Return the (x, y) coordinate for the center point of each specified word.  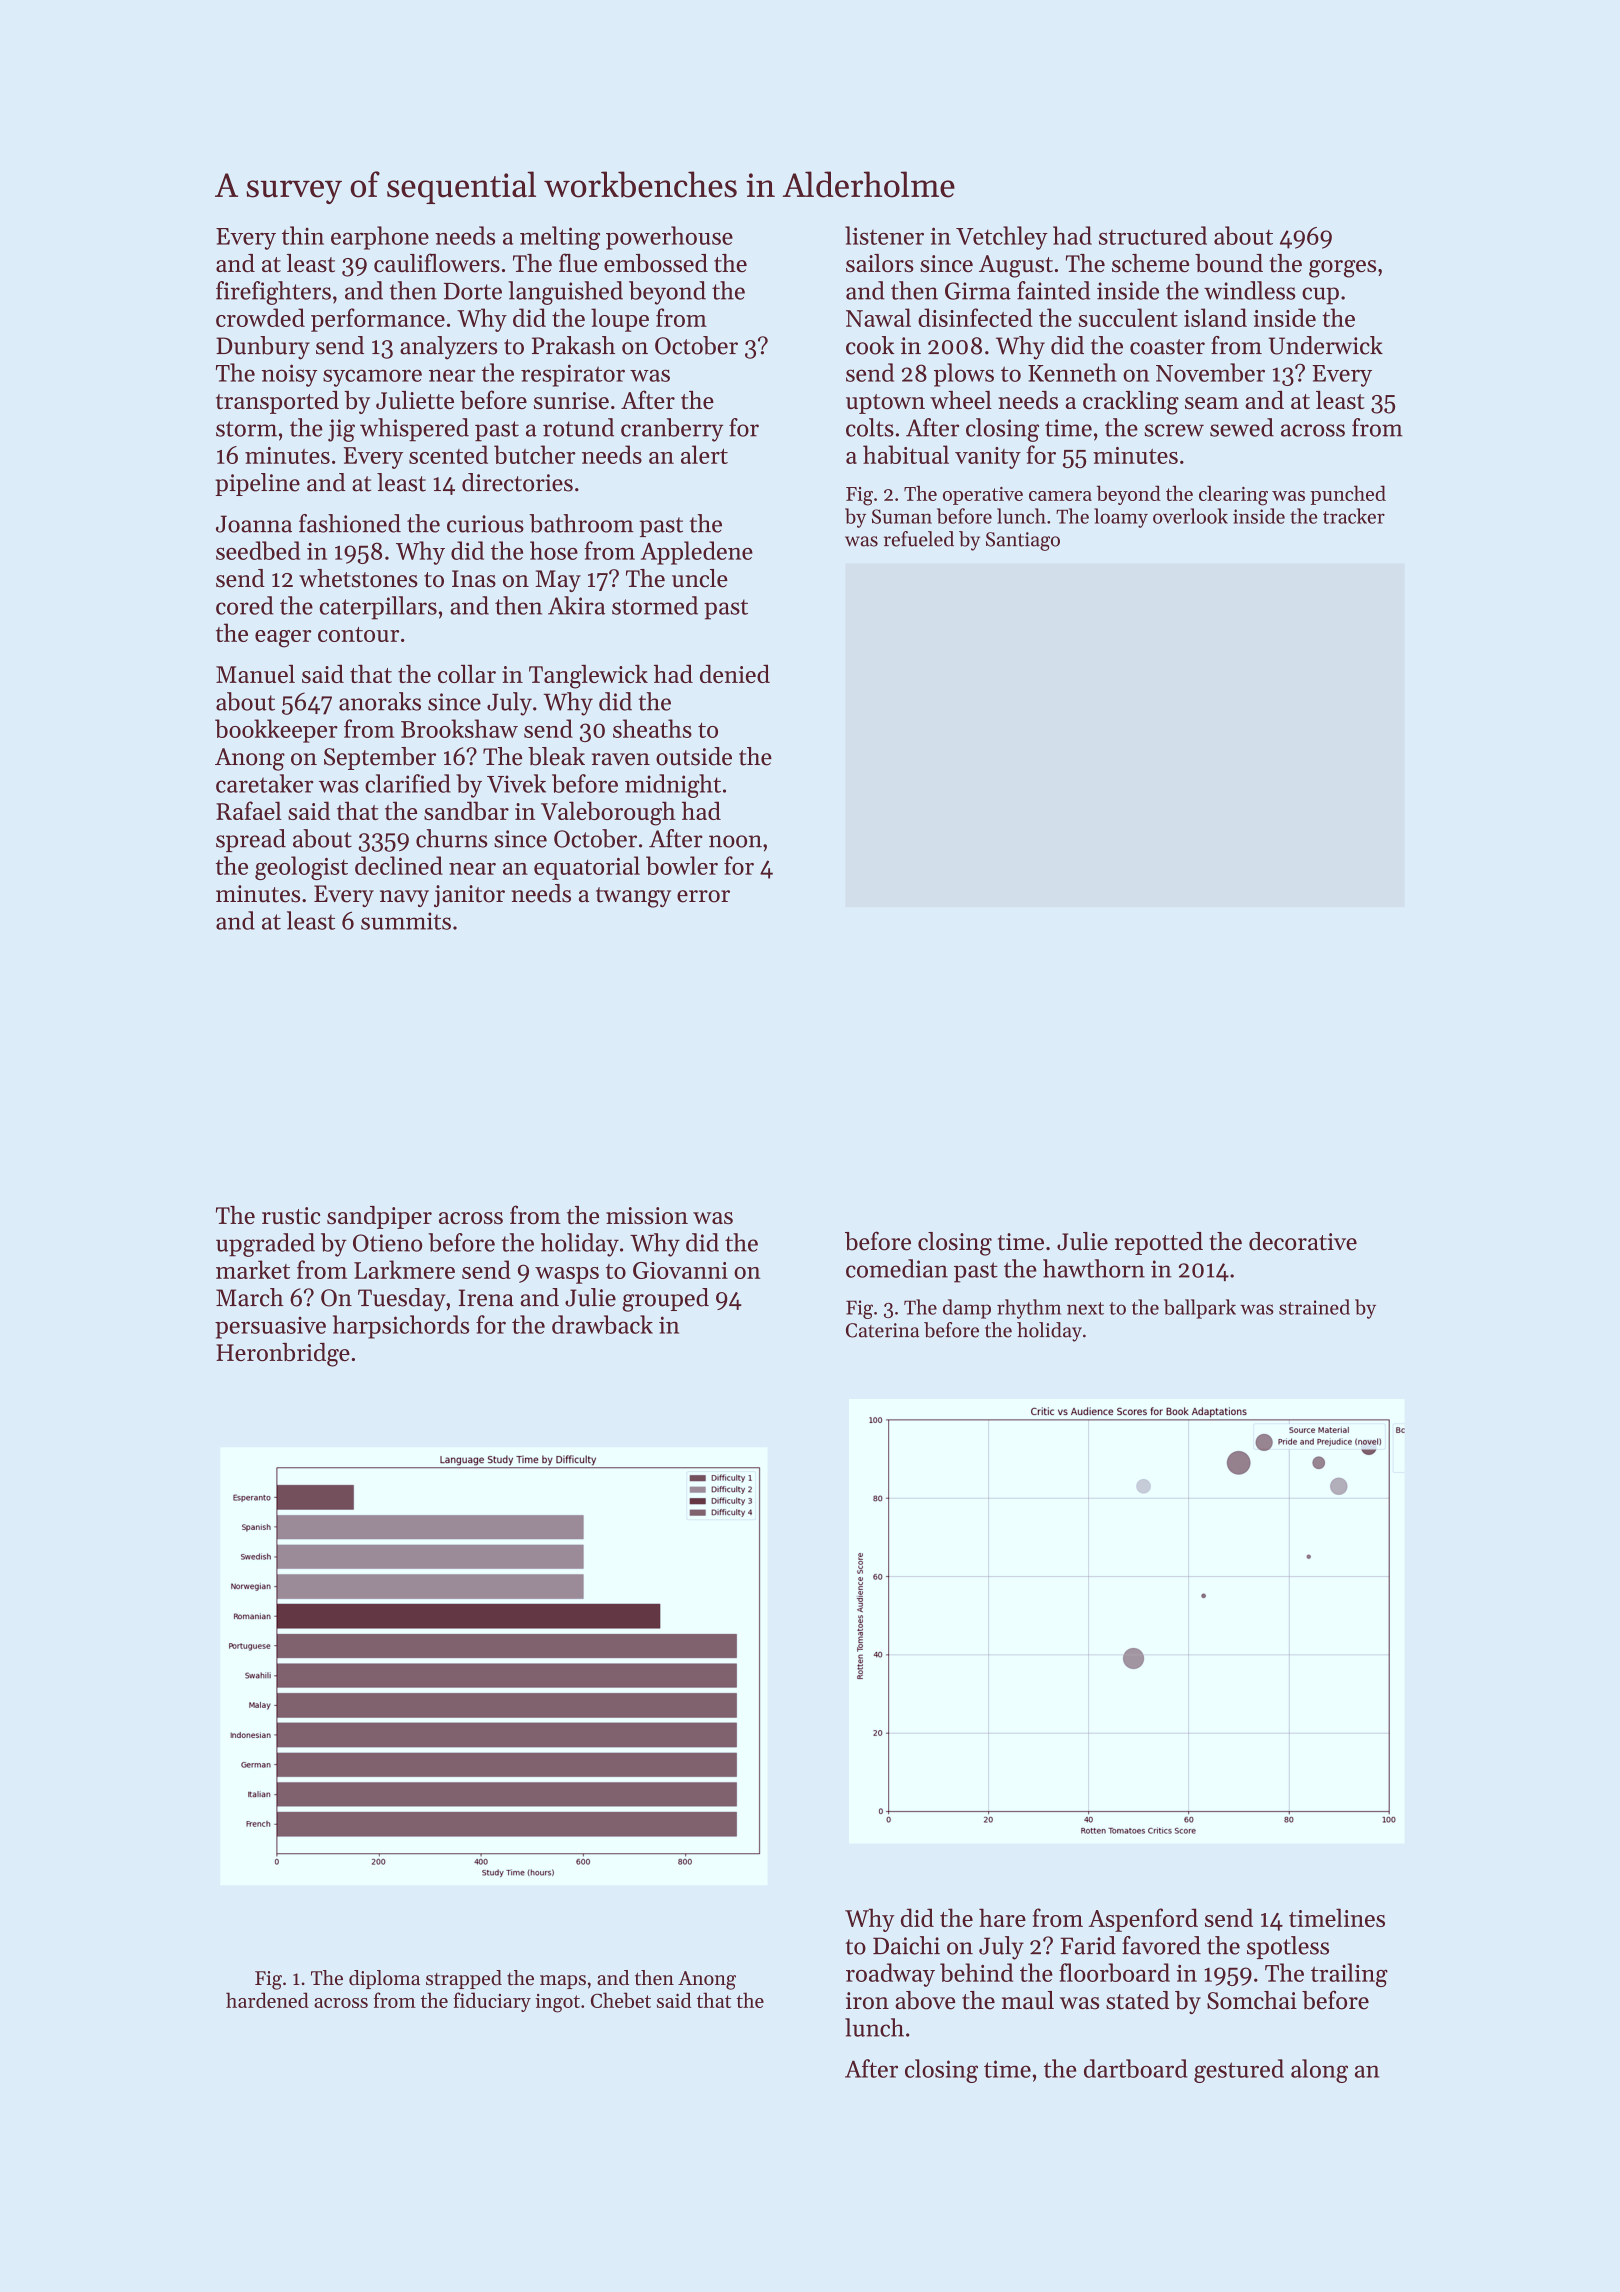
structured (1153, 235)
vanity (988, 458)
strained (1314, 1307)
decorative (1303, 1241)
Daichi (906, 1945)
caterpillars (378, 608)
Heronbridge (283, 1355)
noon (735, 841)
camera (1060, 496)
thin (303, 235)
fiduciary (492, 2002)
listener (884, 235)
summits (406, 921)
